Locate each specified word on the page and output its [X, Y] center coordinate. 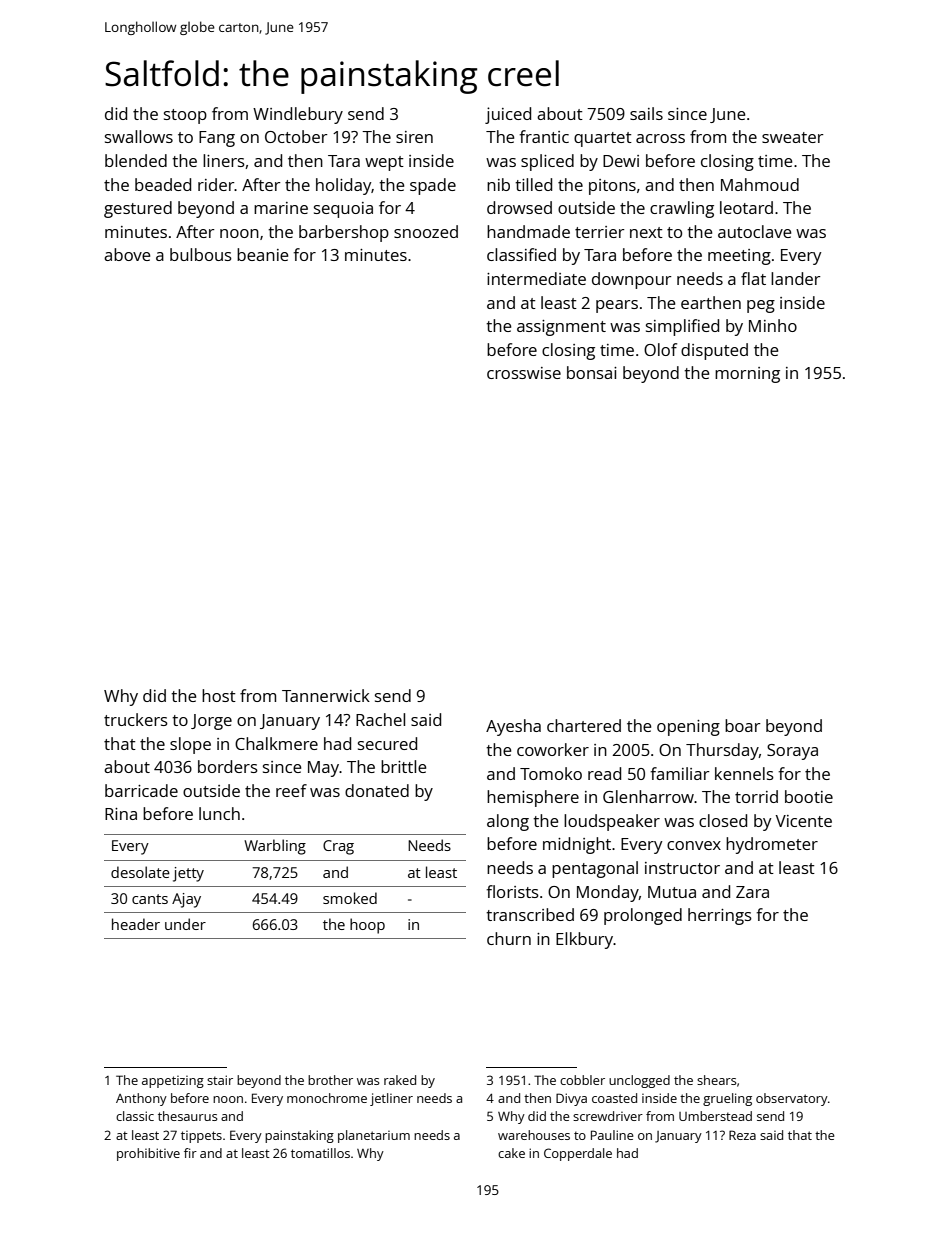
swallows [139, 136]
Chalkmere [276, 743]
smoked [350, 898]
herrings [720, 916]
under [185, 924]
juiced [508, 115]
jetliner [391, 1099]
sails [646, 113]
